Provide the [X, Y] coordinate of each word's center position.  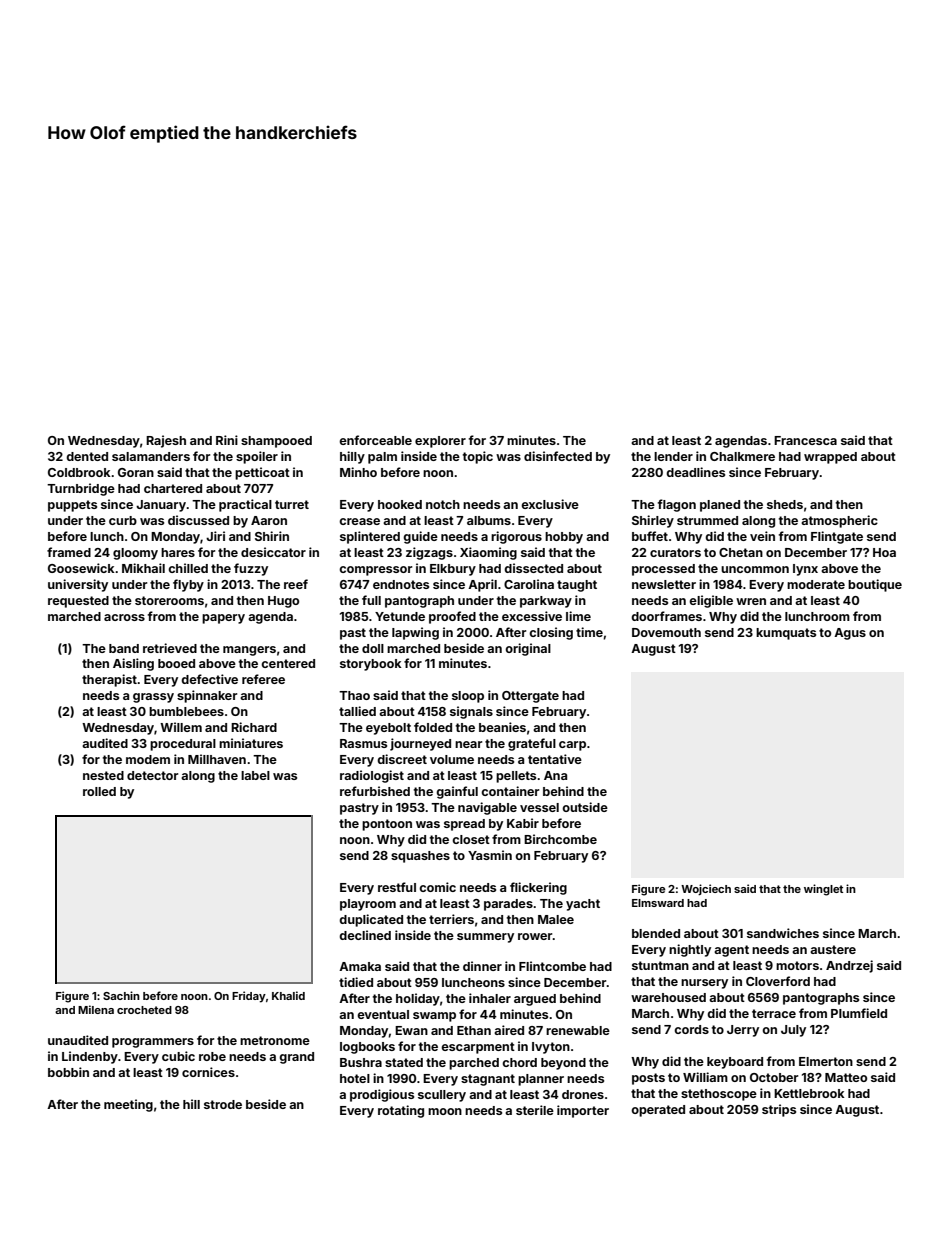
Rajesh [166, 441]
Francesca [805, 440]
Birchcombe [560, 839]
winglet [823, 890]
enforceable [375, 440]
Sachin [121, 995]
